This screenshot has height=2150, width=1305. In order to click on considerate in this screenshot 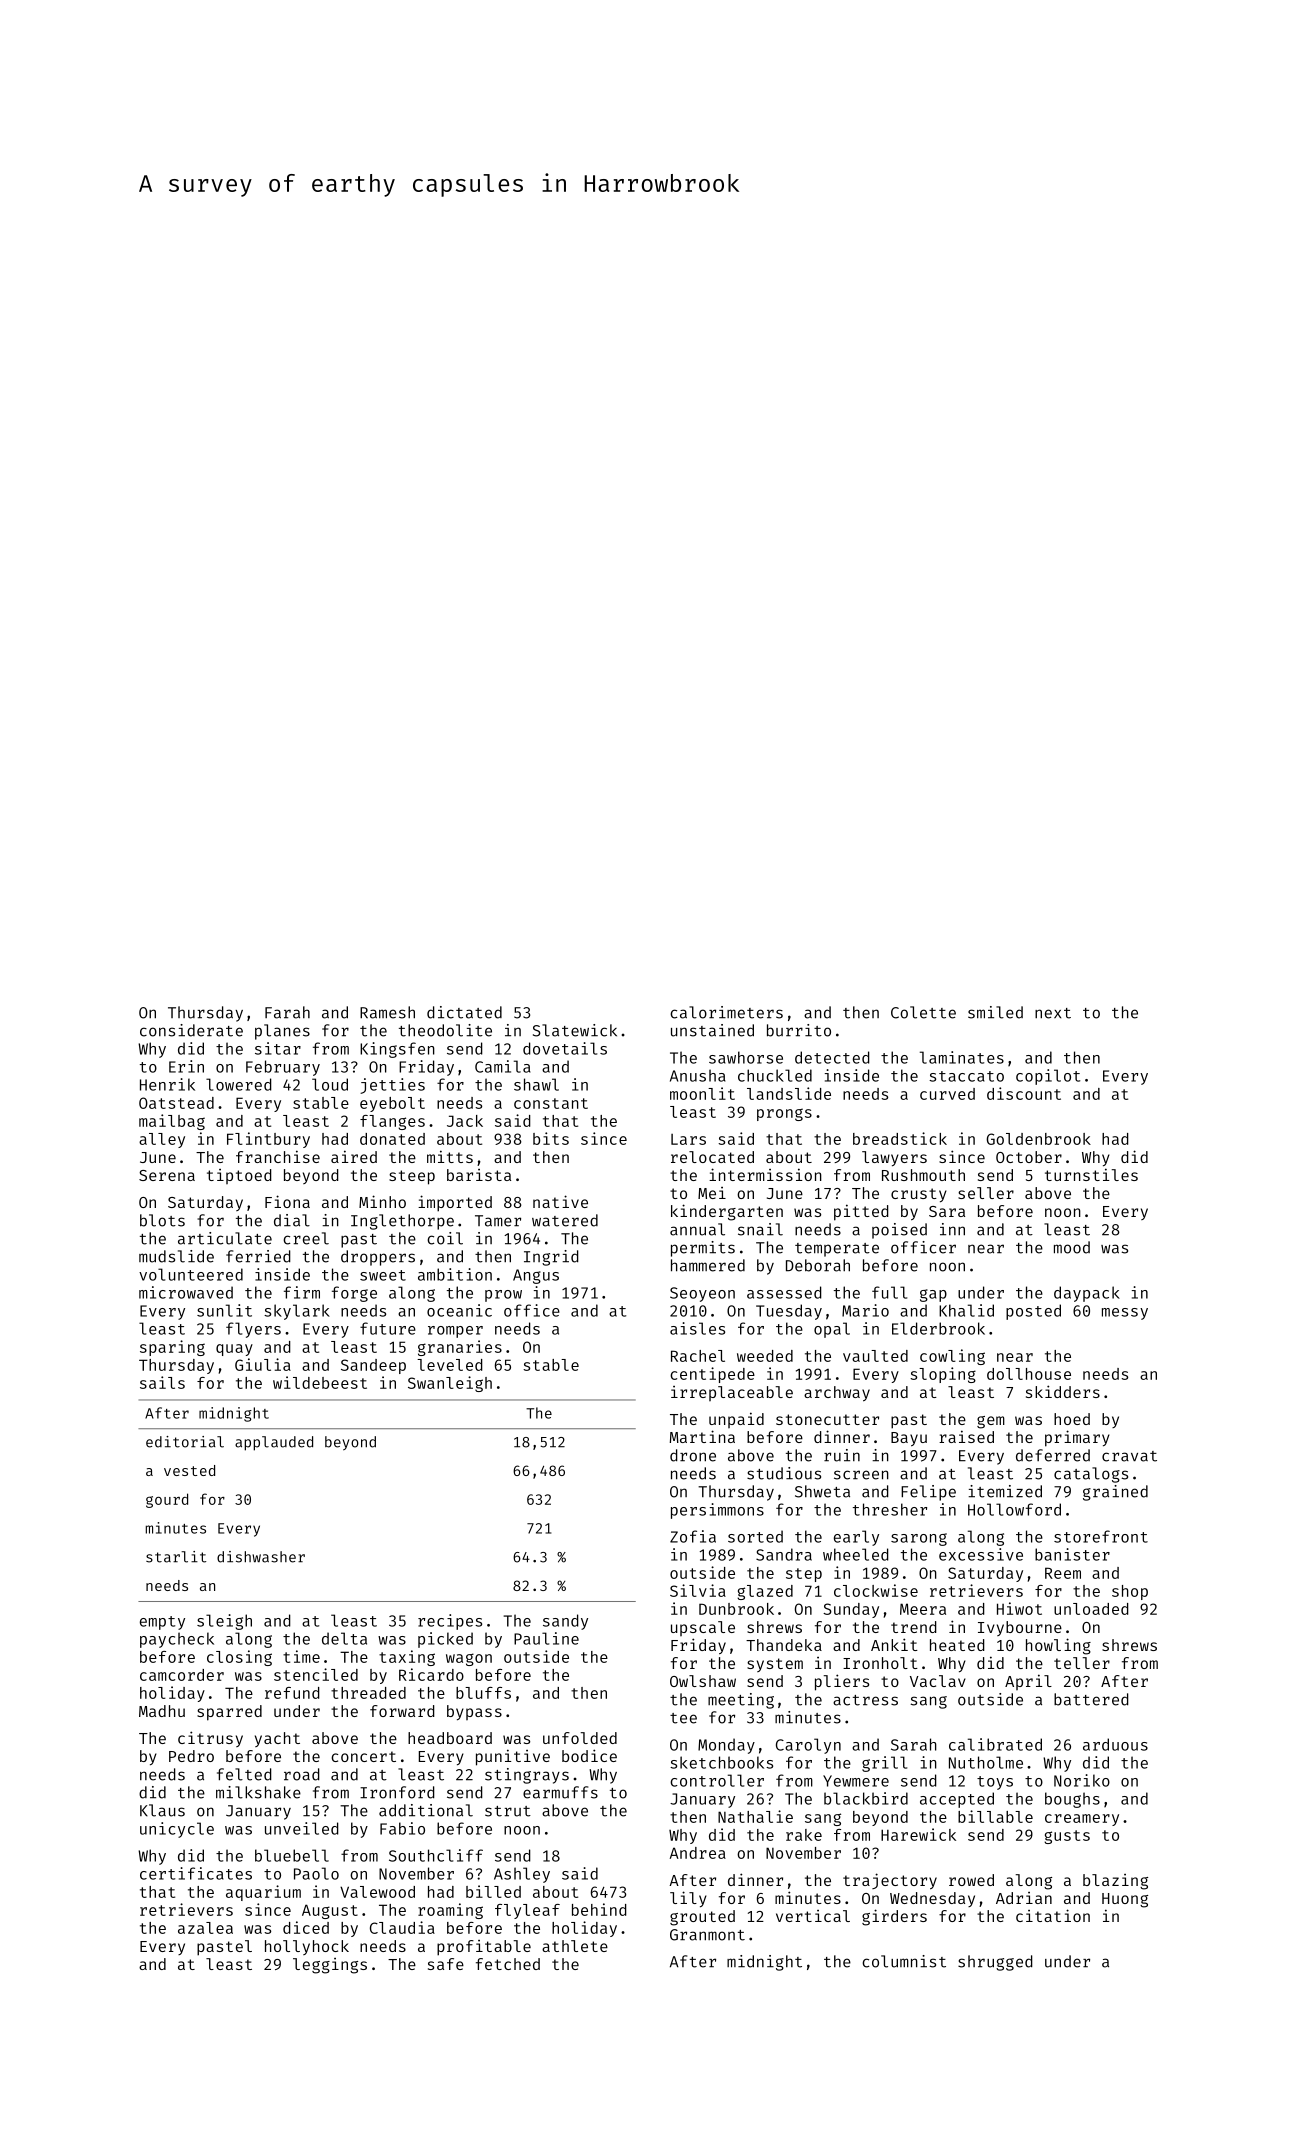, I will do `click(191, 1030)`.
